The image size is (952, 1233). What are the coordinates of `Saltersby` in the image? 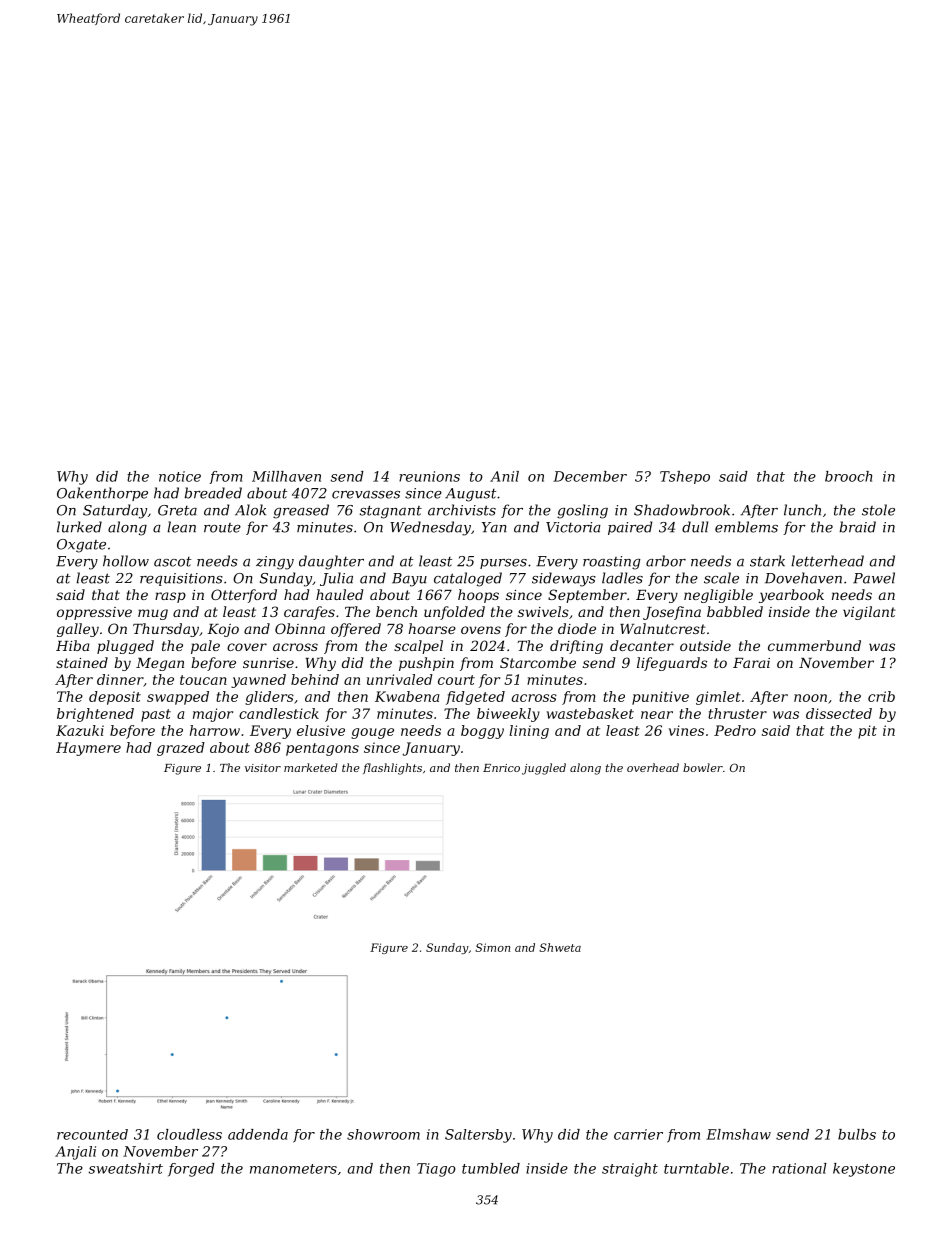 It's located at (478, 1136).
